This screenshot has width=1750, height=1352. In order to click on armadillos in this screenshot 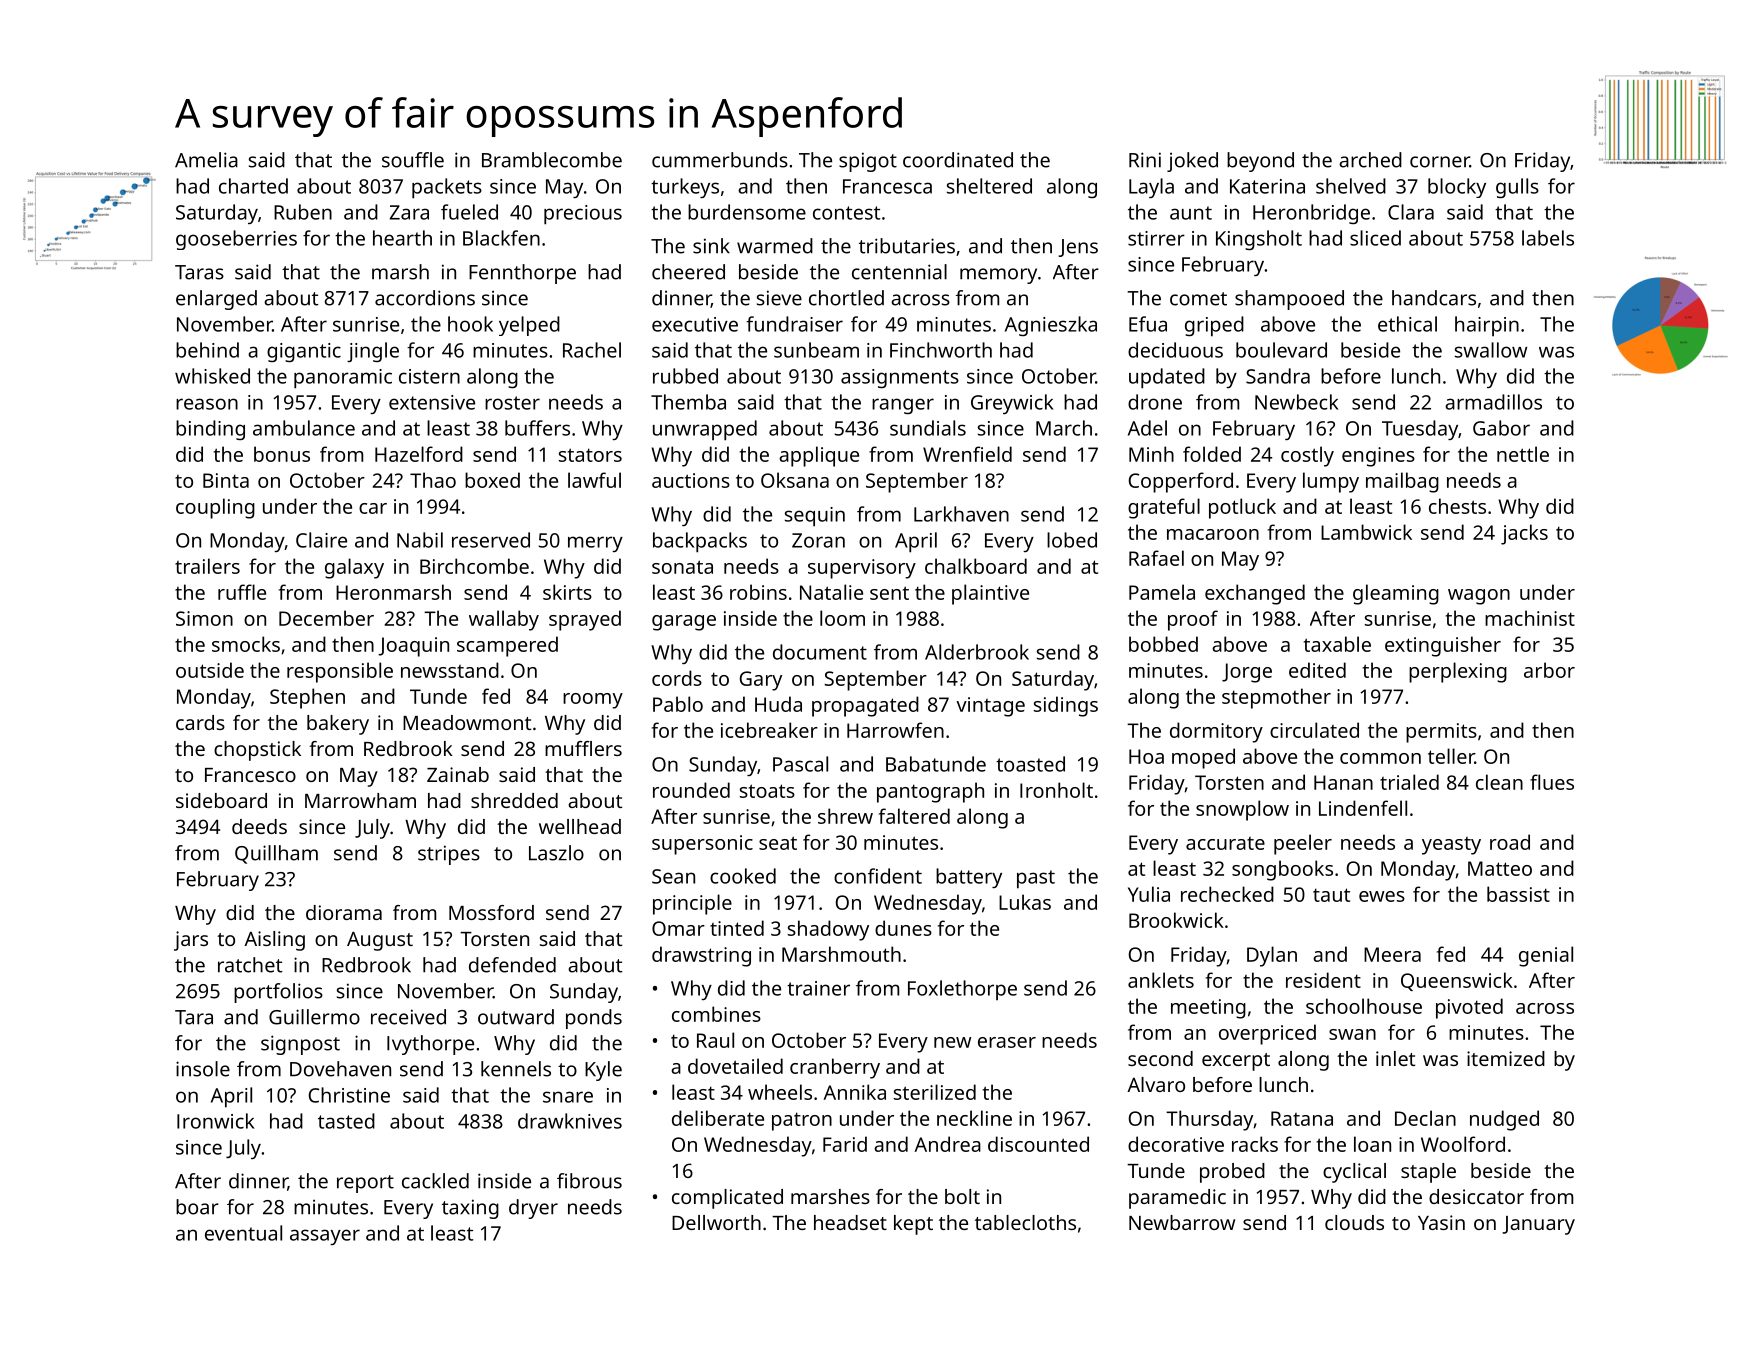, I will do `click(1493, 402)`.
